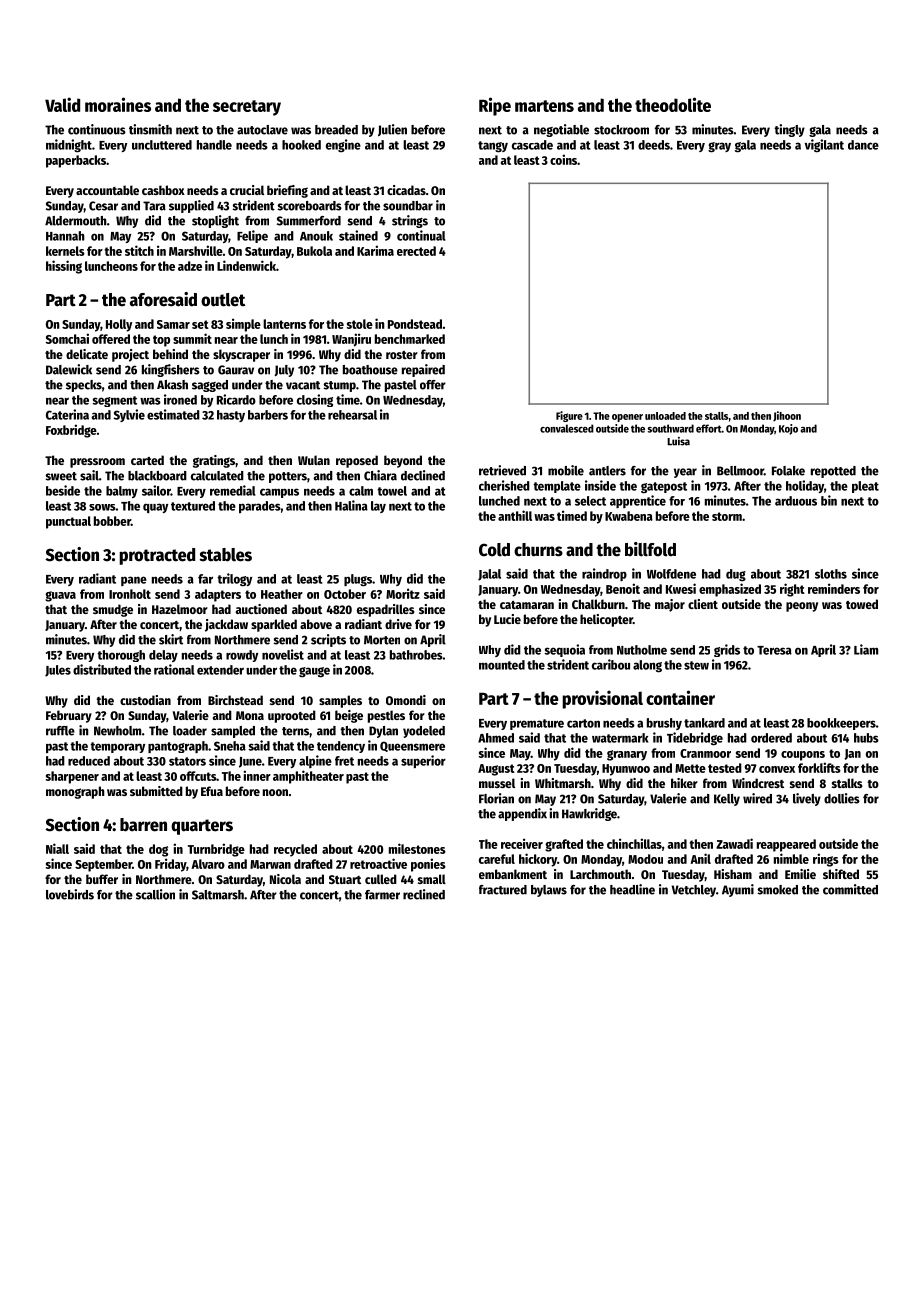 The height and width of the screenshot is (1308, 924). What do you see at coordinates (831, 574) in the screenshot?
I see `sloths` at bounding box center [831, 574].
